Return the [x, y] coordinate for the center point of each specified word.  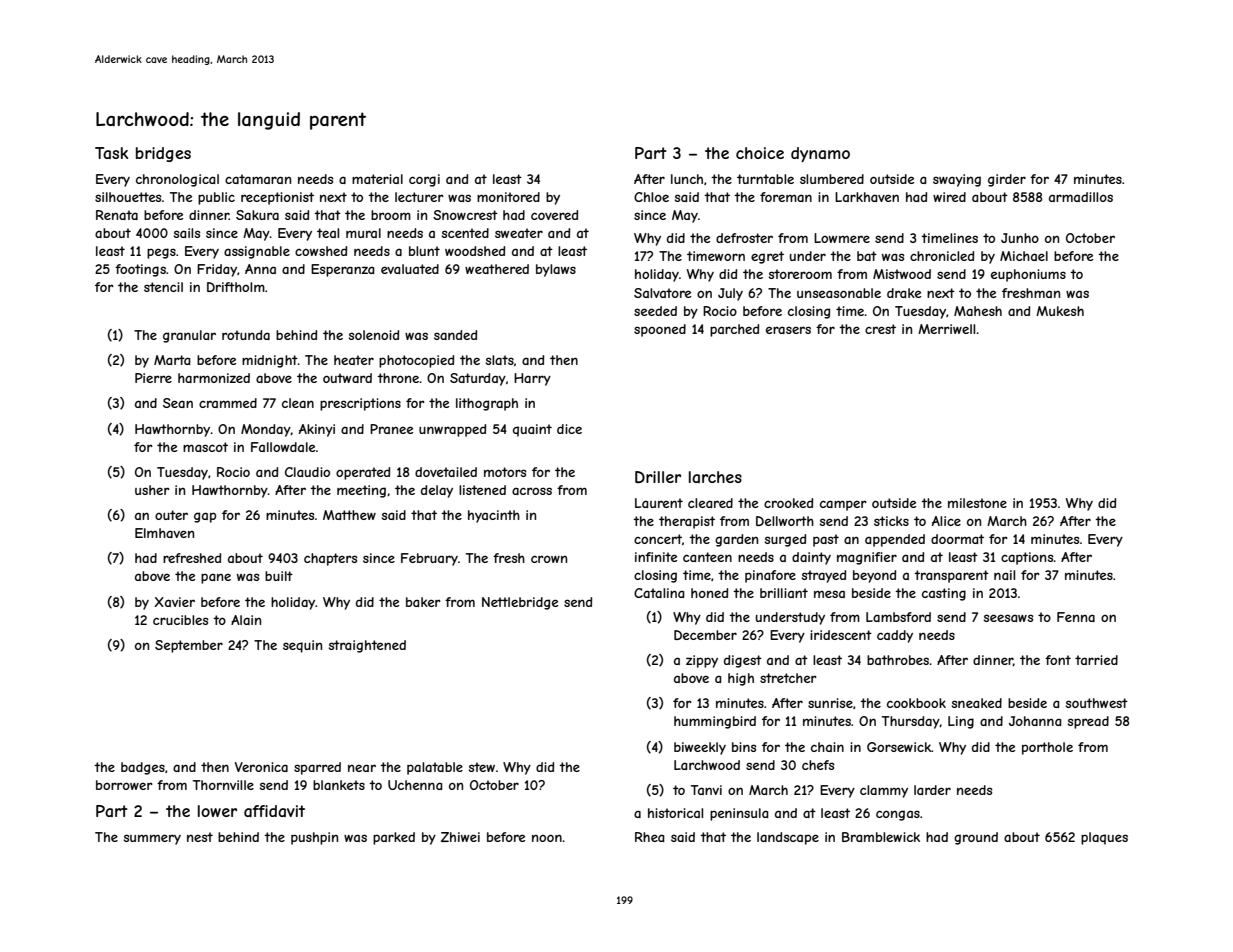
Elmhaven [164, 533]
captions [1027, 558]
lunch [687, 179]
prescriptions [360, 404]
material [377, 179]
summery [152, 839]
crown [549, 559]
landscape [788, 838]
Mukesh [1060, 311]
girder [1007, 180]
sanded [455, 335]
